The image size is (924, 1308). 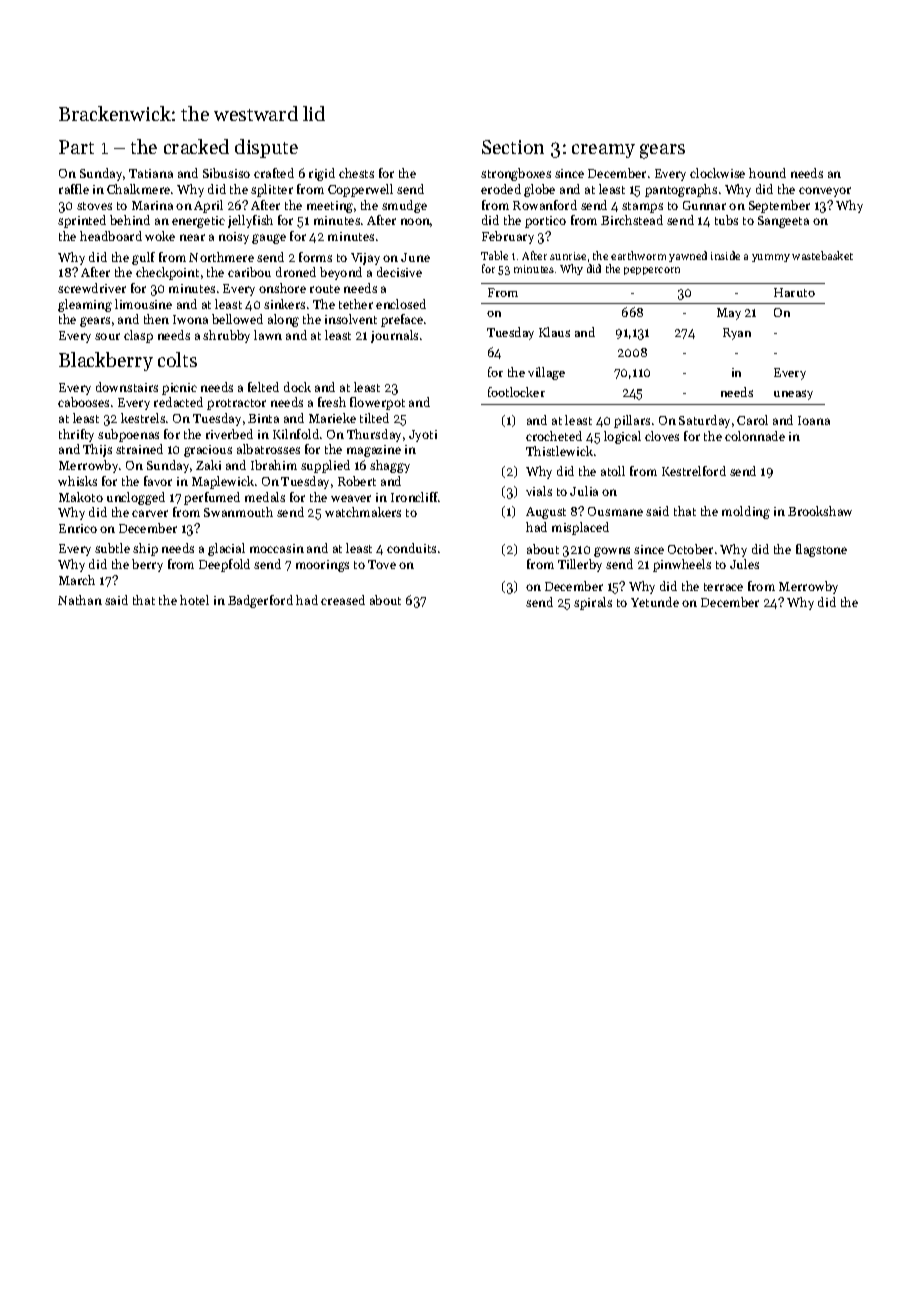 I want to click on footlocker, so click(x=516, y=392).
